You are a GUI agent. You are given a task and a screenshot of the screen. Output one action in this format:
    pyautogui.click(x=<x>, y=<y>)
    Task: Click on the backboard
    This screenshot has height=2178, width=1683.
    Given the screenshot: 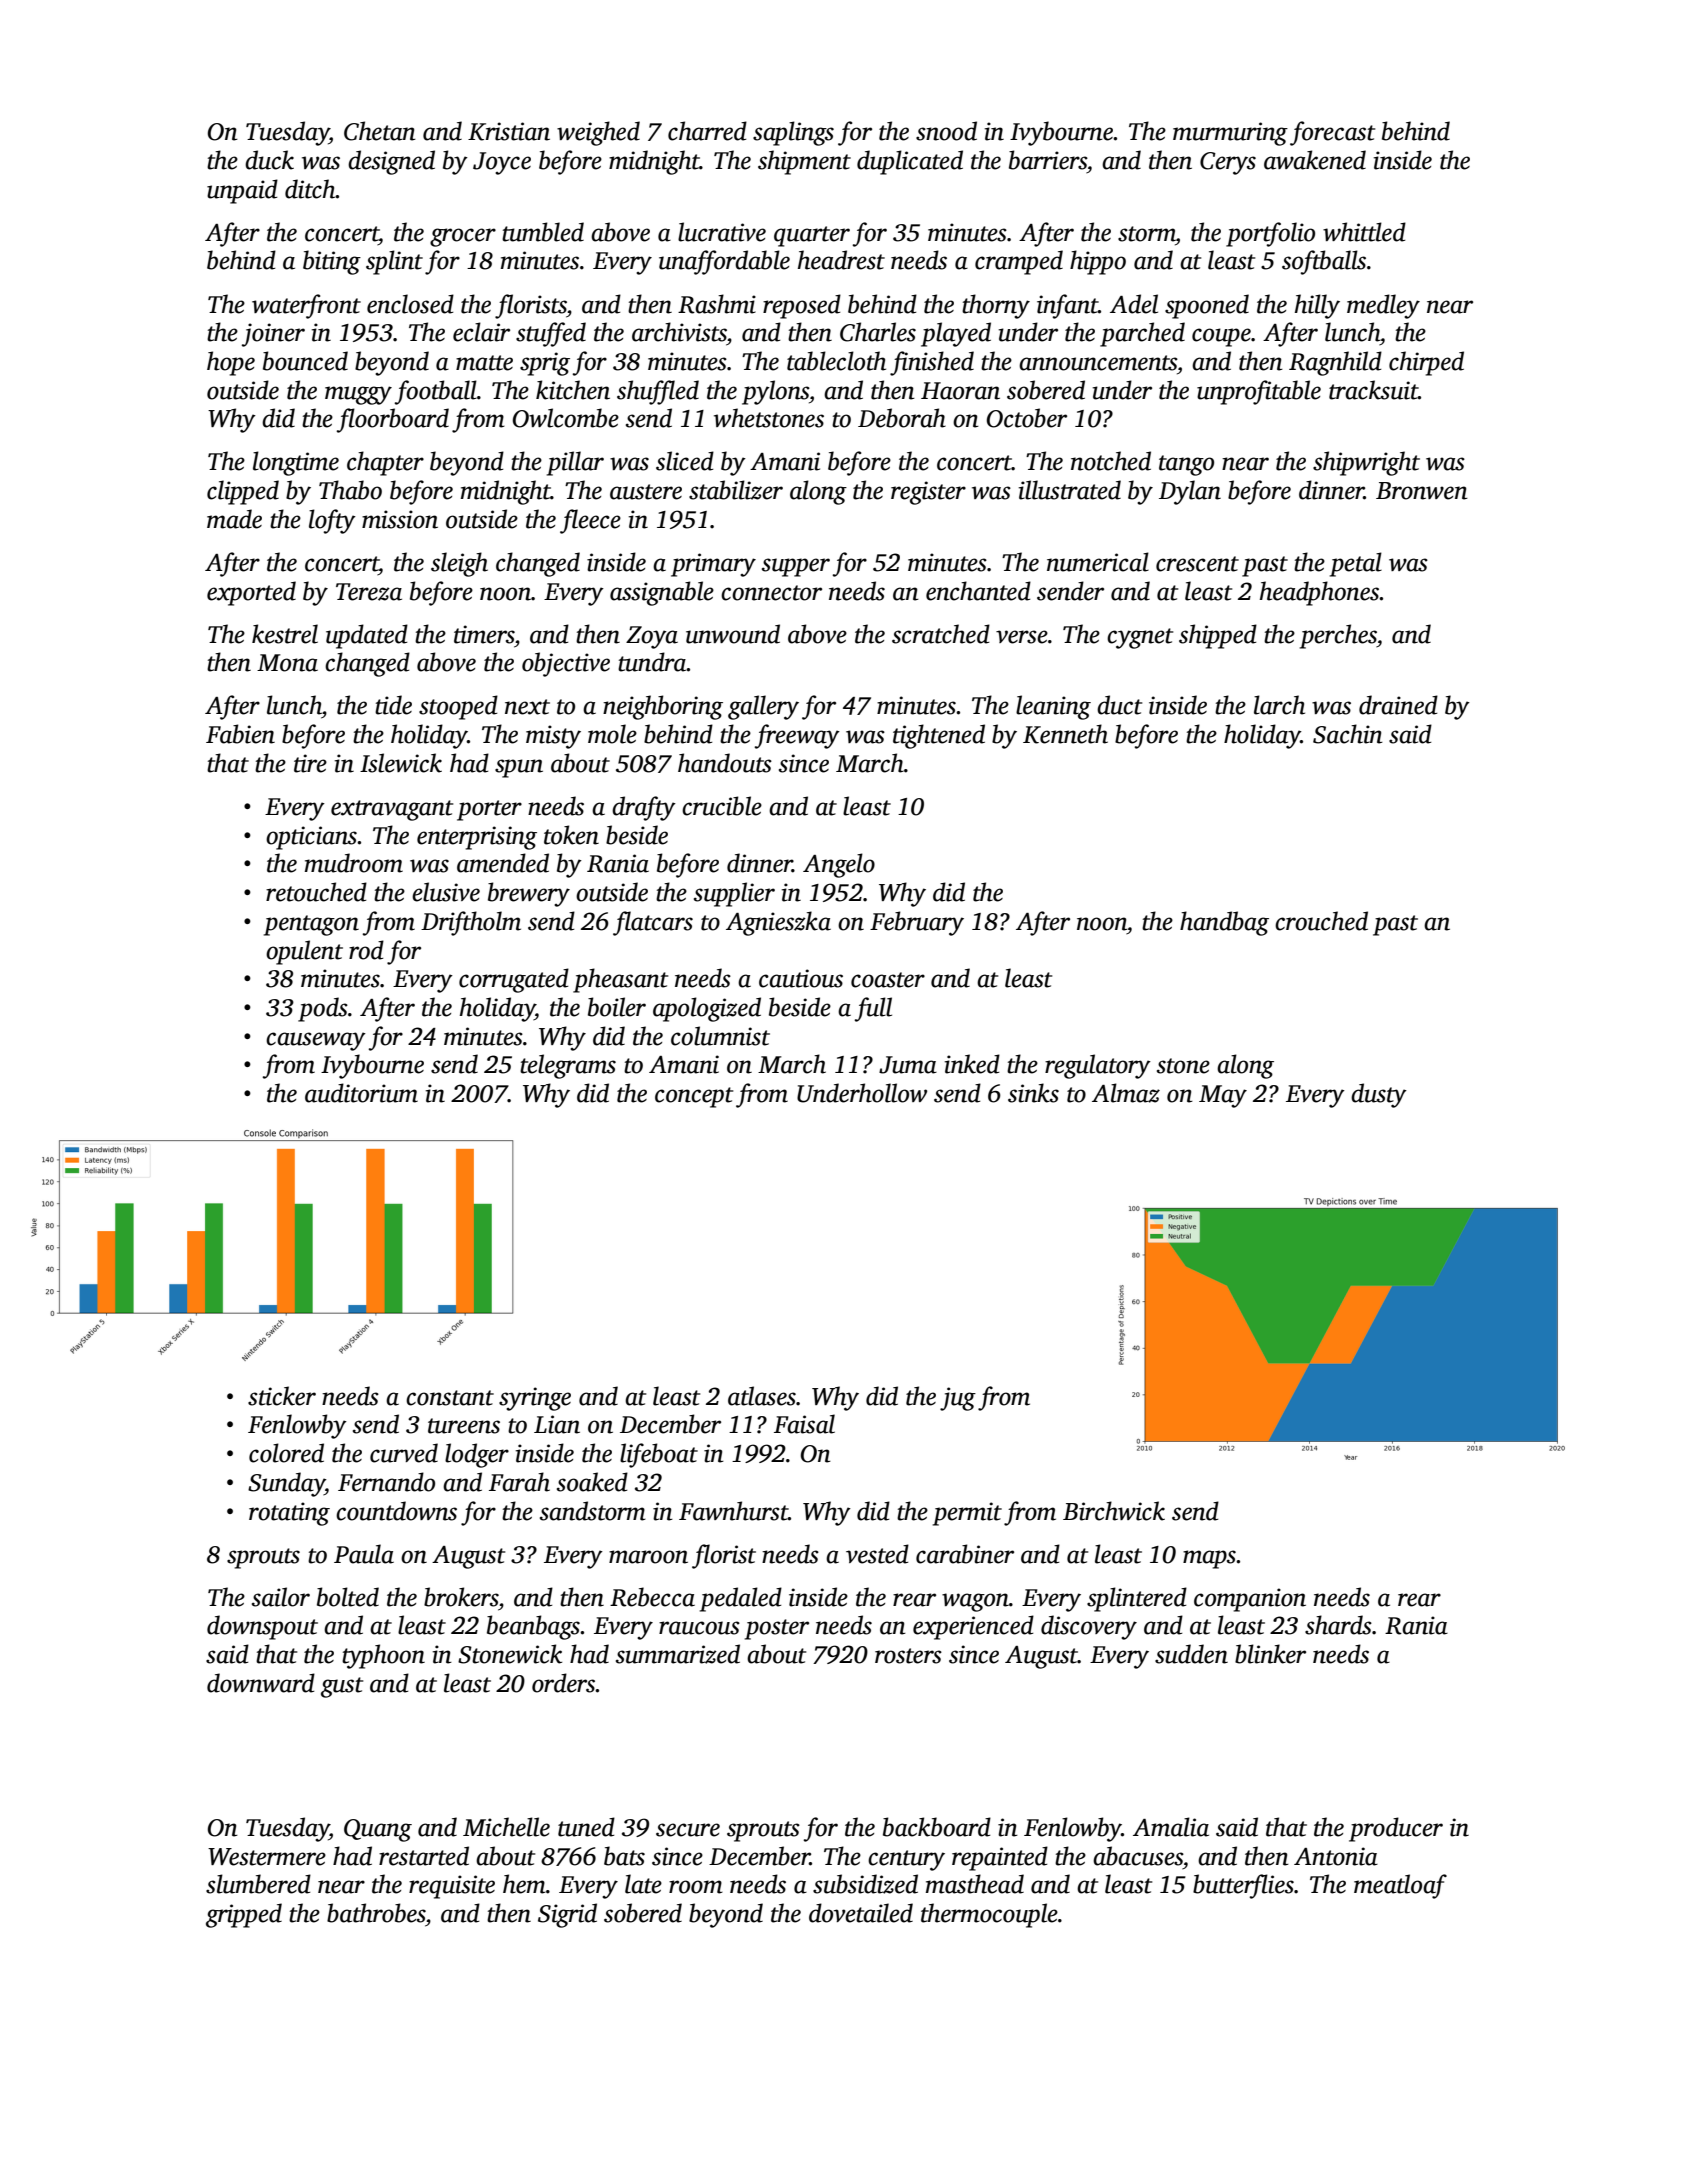 What is the action you would take?
    pyautogui.click(x=937, y=1827)
